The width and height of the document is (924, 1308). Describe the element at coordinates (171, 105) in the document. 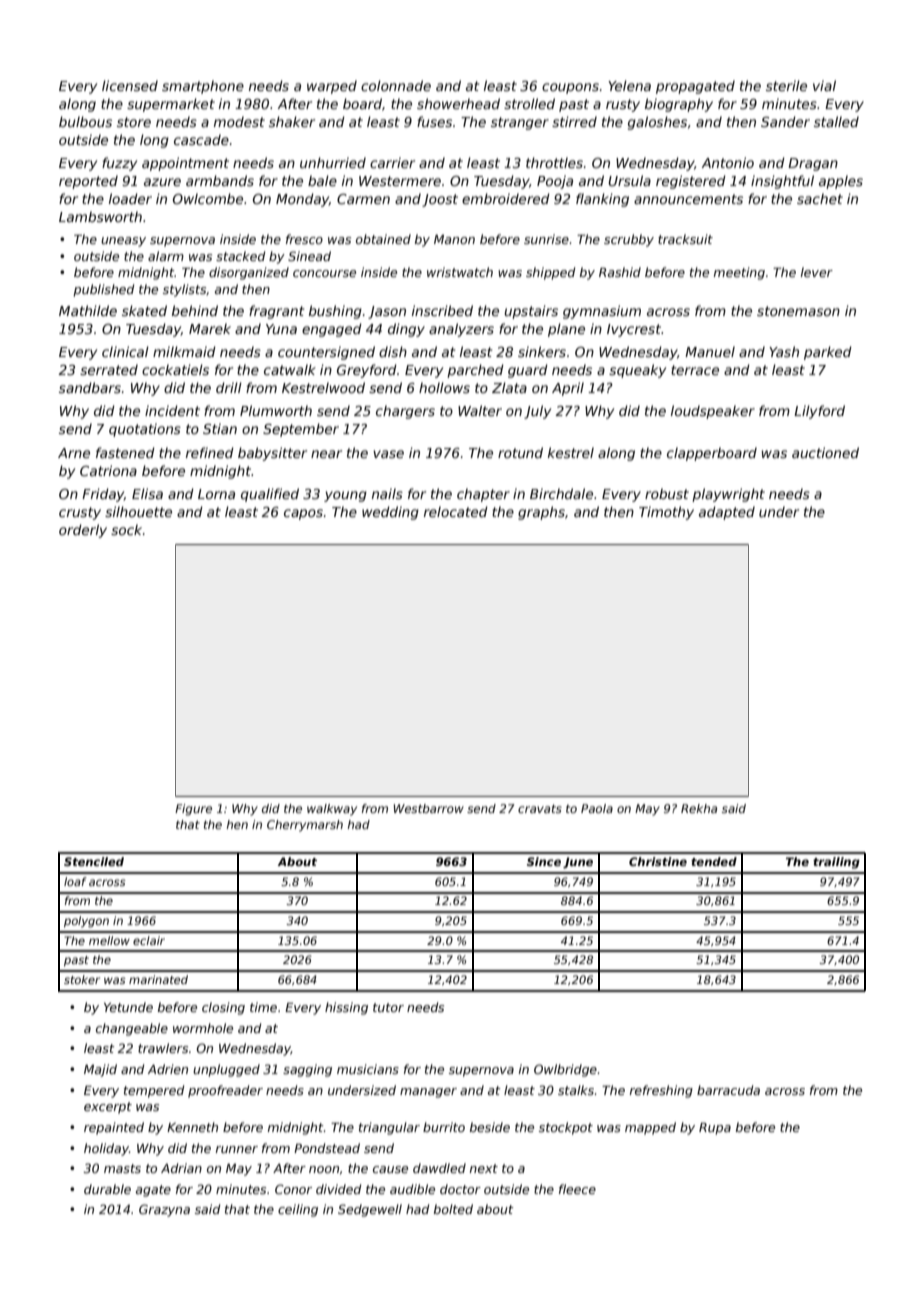

I see `supermarket` at that location.
